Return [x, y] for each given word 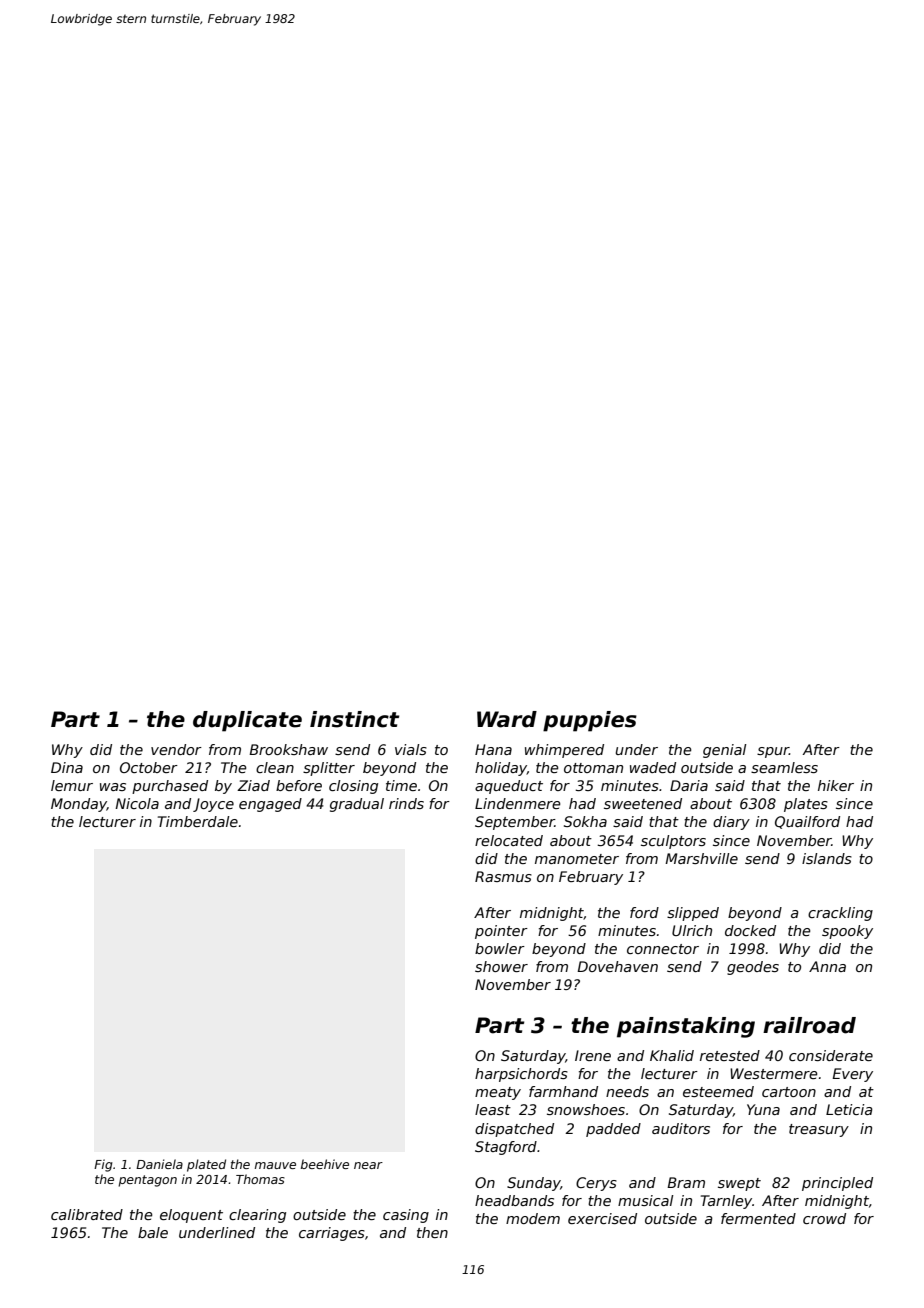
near [368, 1165]
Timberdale [198, 821]
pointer [501, 932]
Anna [827, 966]
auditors [681, 1128]
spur [773, 752]
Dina [67, 767]
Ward [507, 719]
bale [153, 1232]
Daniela [159, 1164]
